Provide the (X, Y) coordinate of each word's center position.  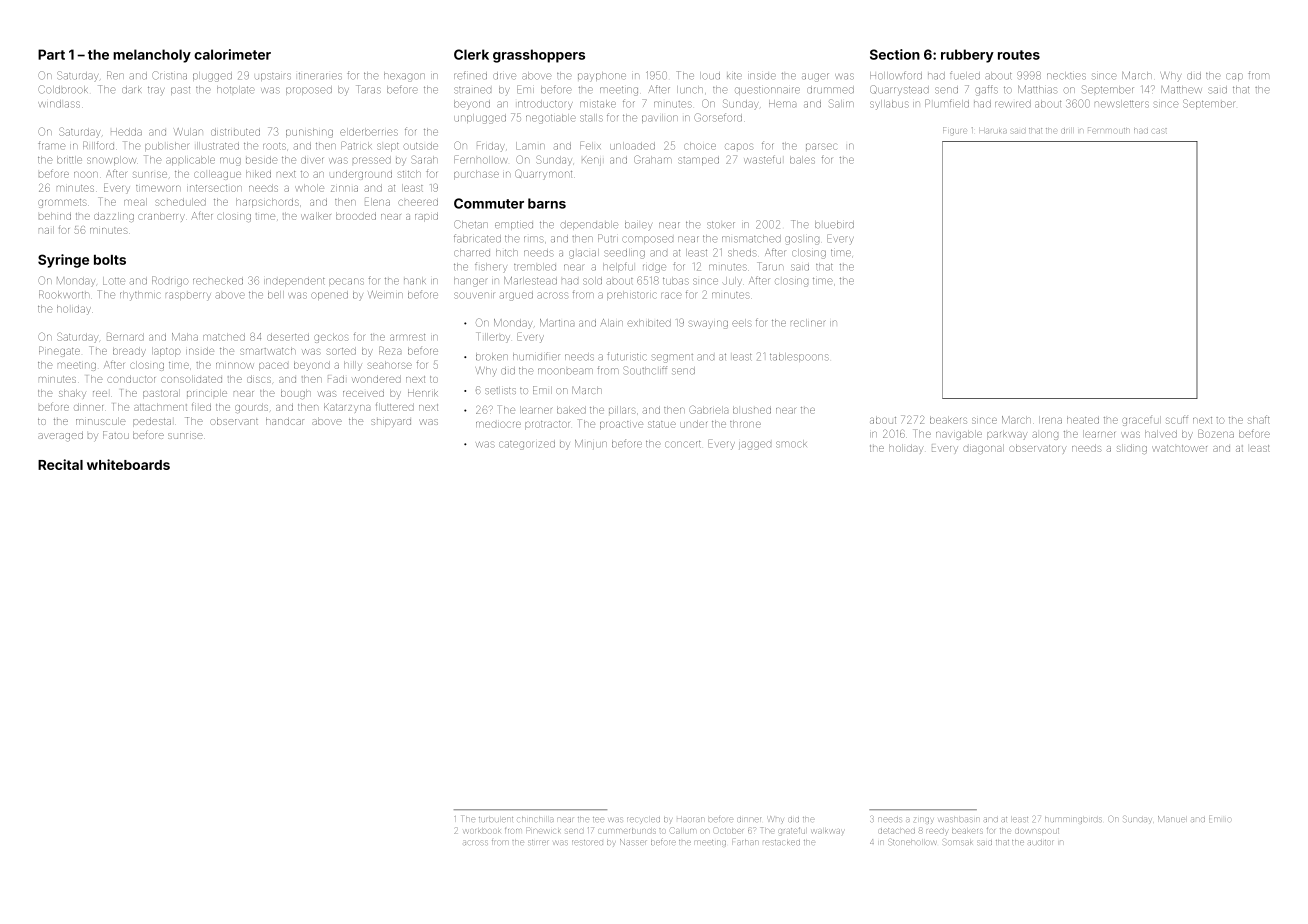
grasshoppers (539, 56)
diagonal (983, 448)
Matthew (1181, 90)
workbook (482, 831)
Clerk (471, 54)
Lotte (114, 281)
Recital (60, 464)
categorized (527, 445)
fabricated (477, 238)
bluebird (834, 225)
